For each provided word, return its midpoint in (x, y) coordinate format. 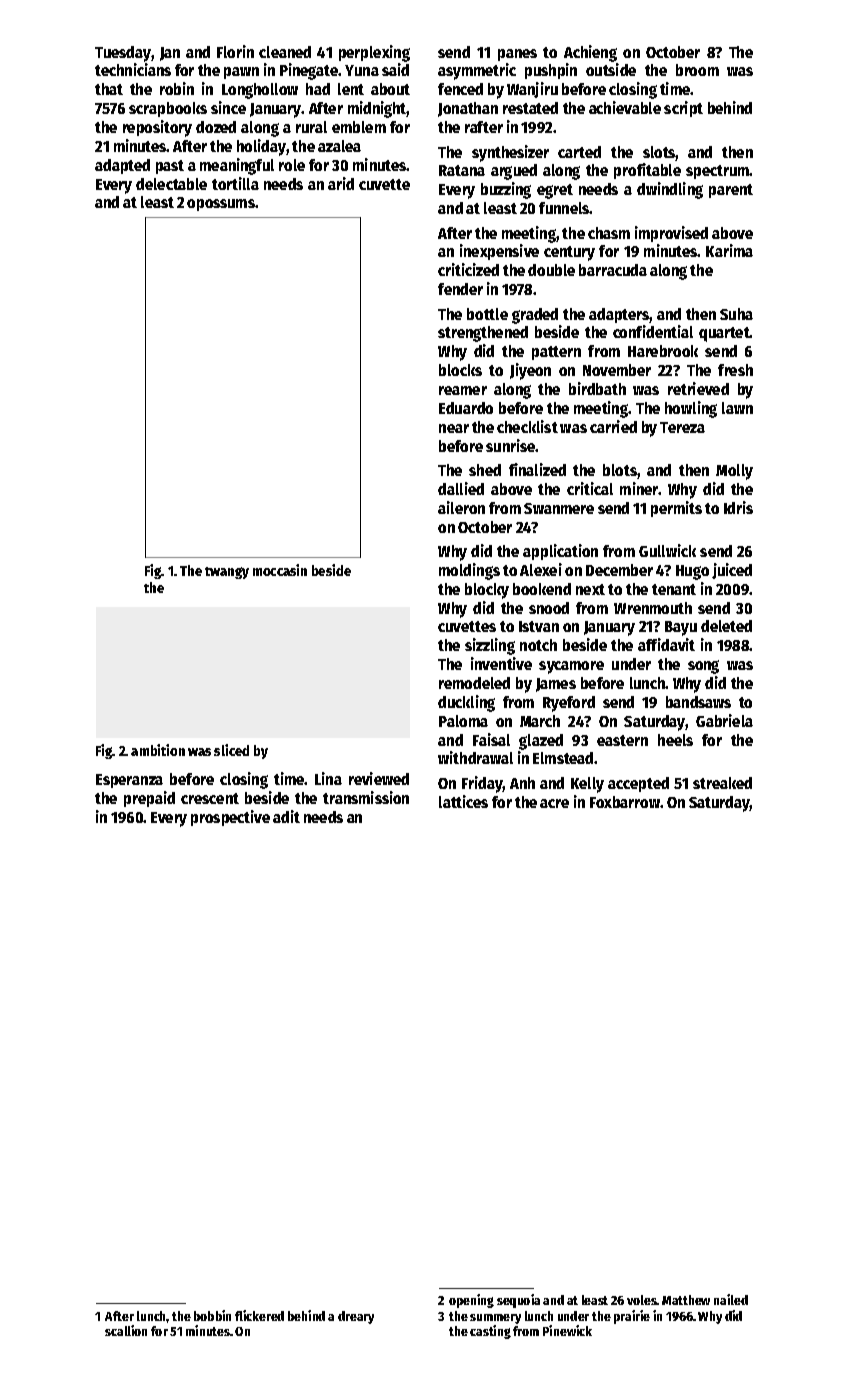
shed (485, 470)
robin (177, 88)
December (619, 570)
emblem (359, 127)
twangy (227, 573)
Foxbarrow (625, 802)
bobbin (212, 1315)
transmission (366, 797)
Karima (729, 250)
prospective (230, 818)
